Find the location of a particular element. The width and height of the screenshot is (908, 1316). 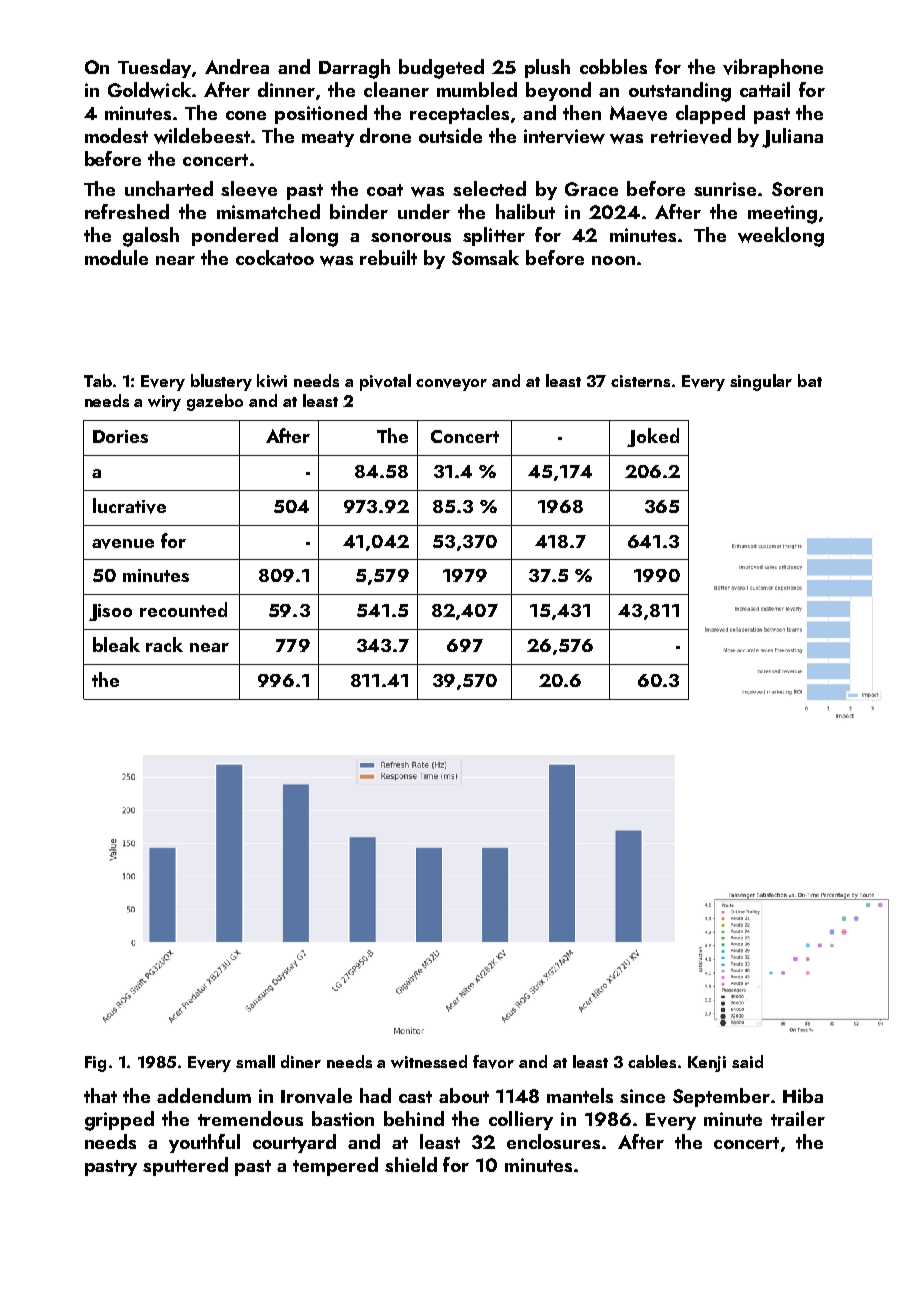

bleak is located at coordinates (116, 644).
